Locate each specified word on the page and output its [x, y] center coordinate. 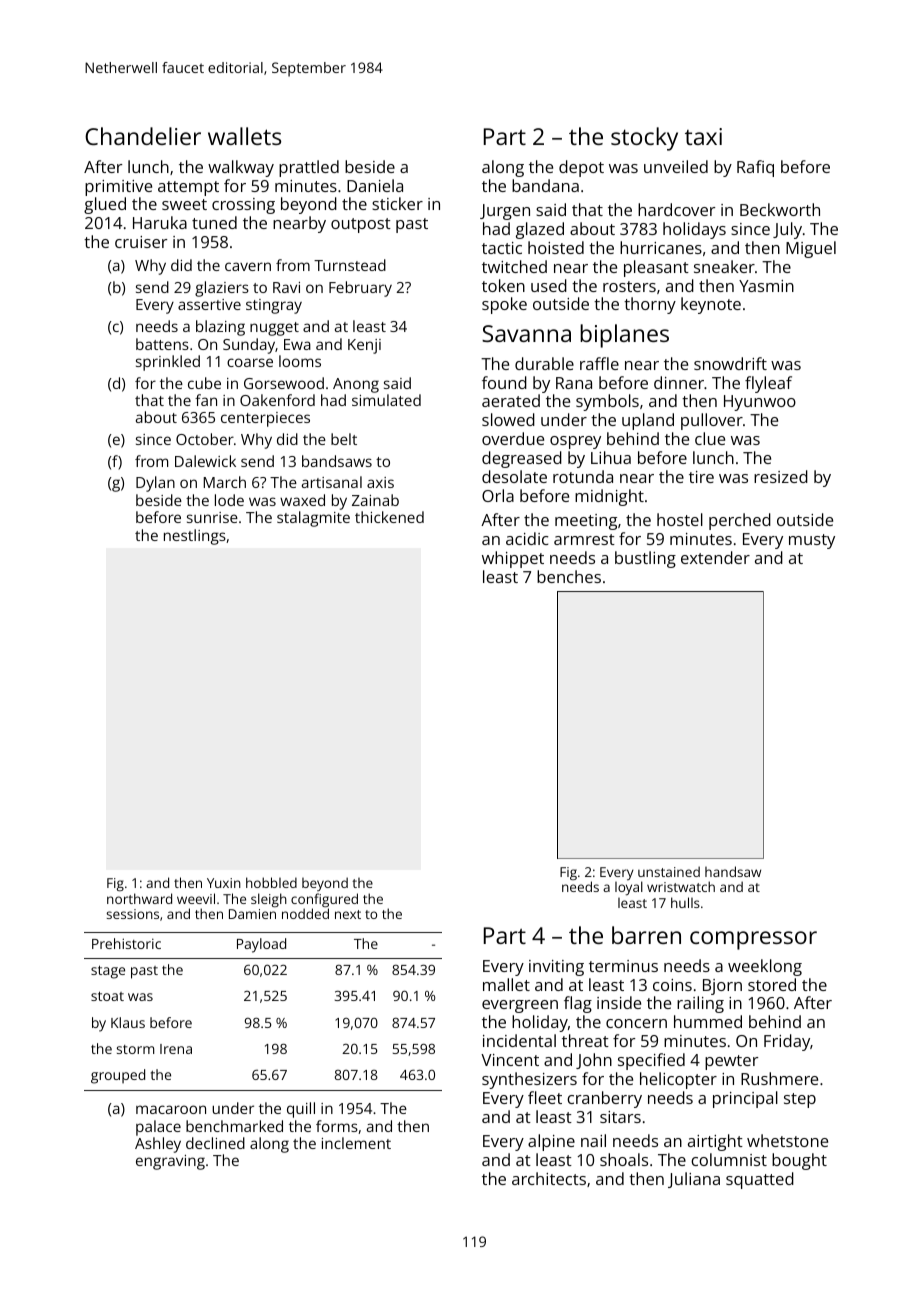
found [504, 382]
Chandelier [143, 136]
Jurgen [505, 212]
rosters [629, 286]
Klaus [128, 1022]
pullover [712, 421]
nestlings [195, 537]
